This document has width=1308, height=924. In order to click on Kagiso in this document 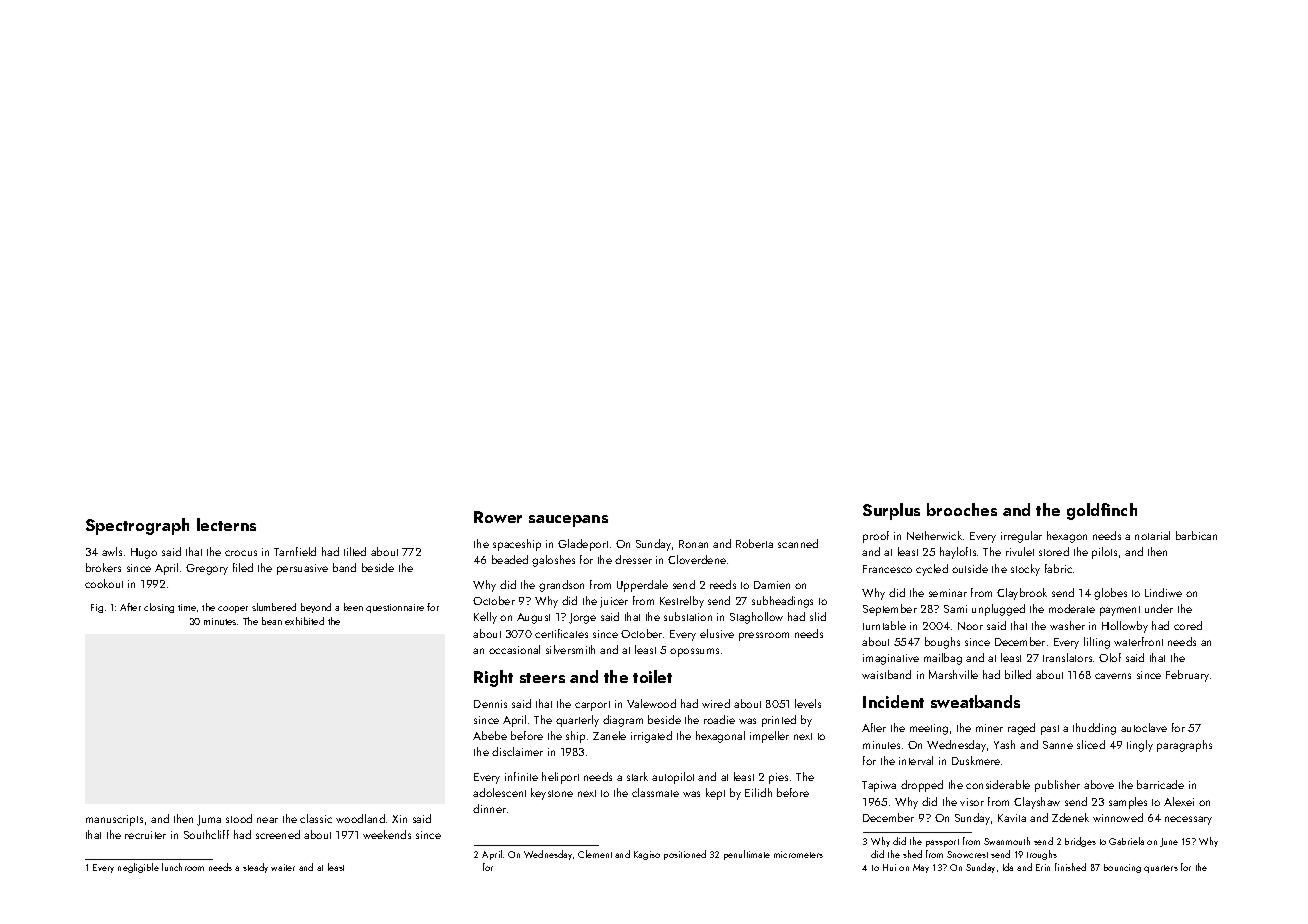, I will do `click(647, 855)`.
